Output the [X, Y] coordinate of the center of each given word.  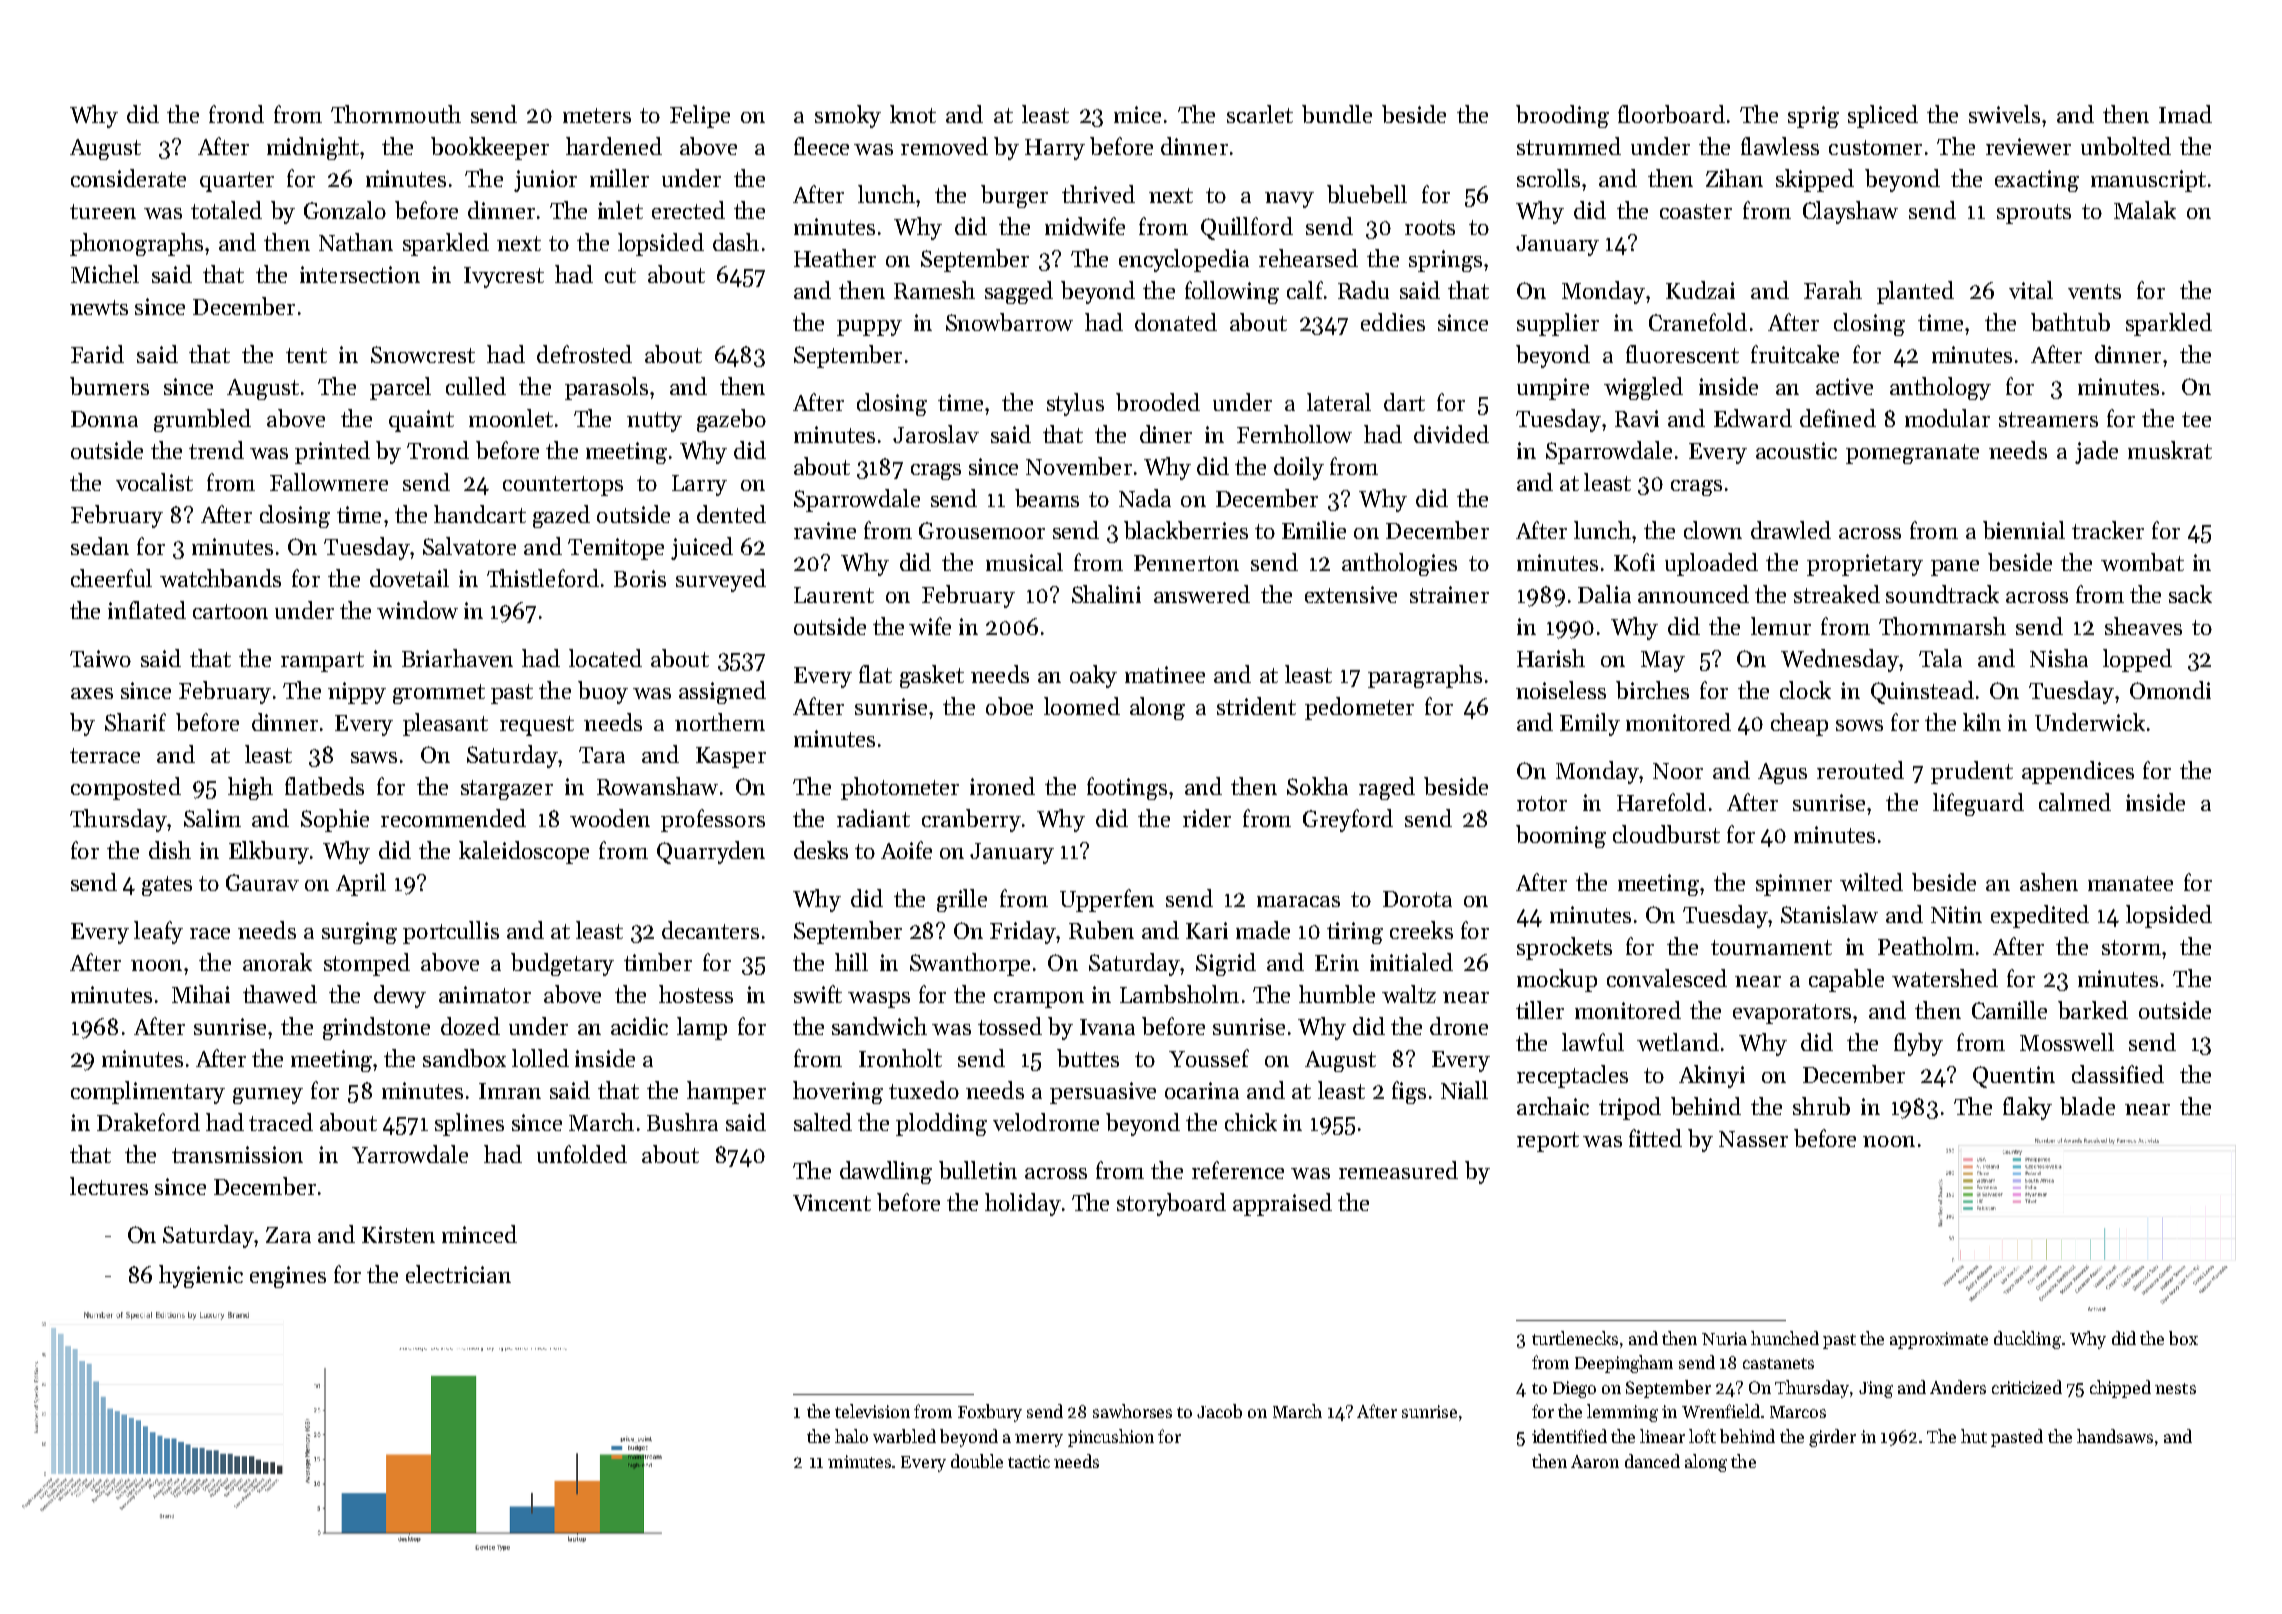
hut [1974, 1436]
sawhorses [1132, 1411]
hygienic [201, 1276]
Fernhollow [1294, 434]
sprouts [2034, 214]
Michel [105, 274]
